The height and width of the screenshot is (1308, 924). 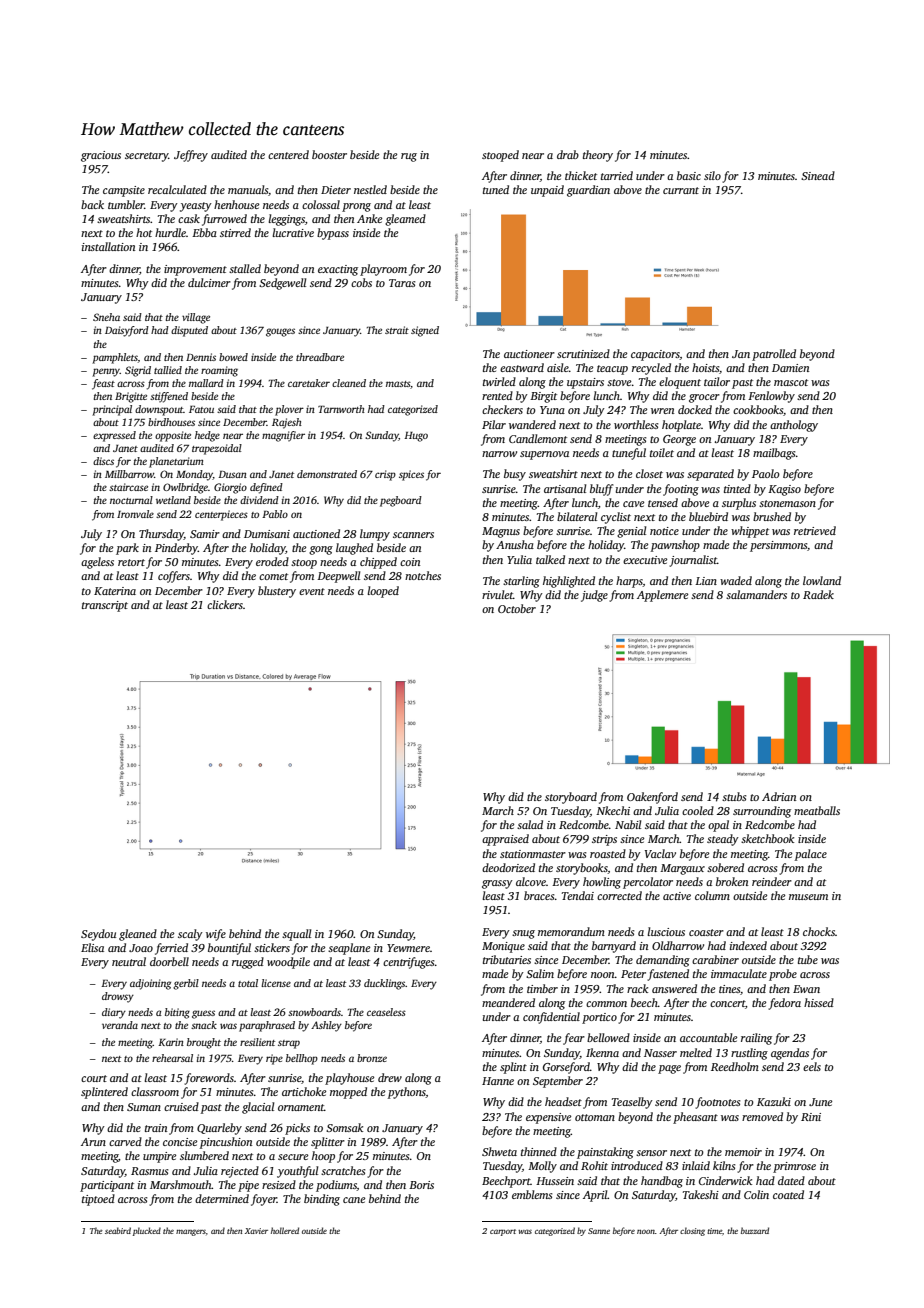 I want to click on anthology, so click(x=794, y=426).
